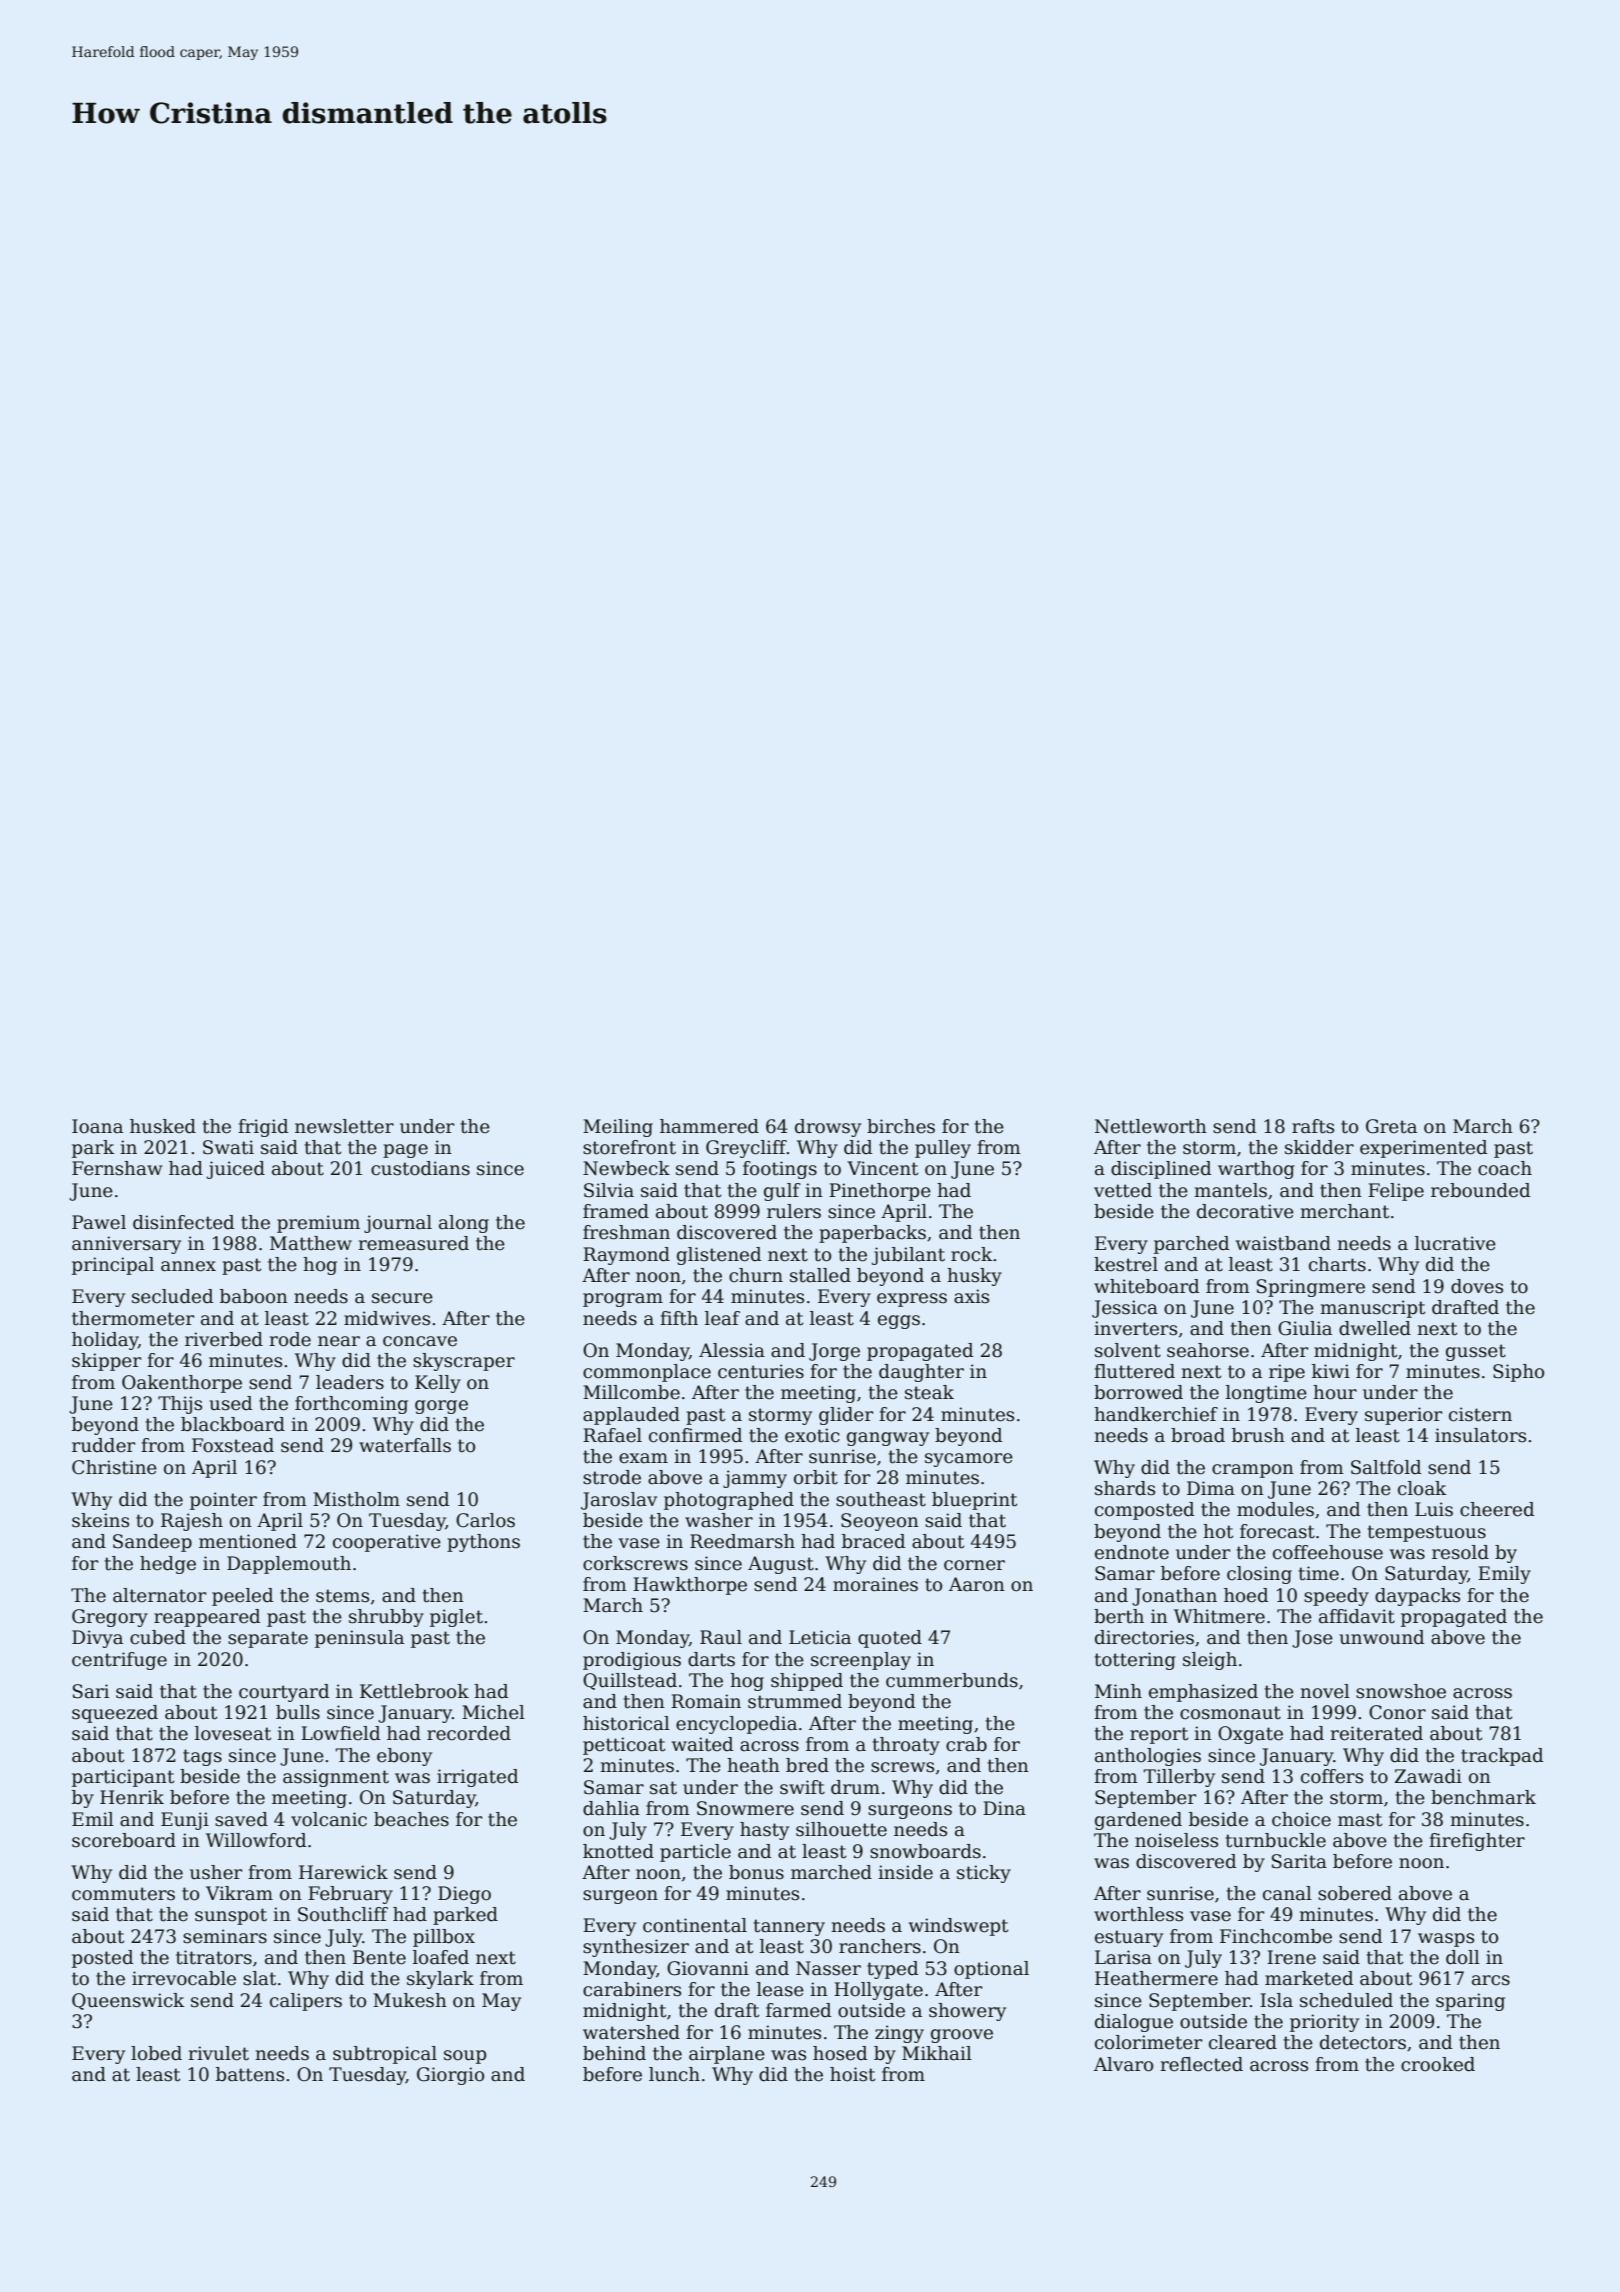  I want to click on daughter, so click(921, 1373).
